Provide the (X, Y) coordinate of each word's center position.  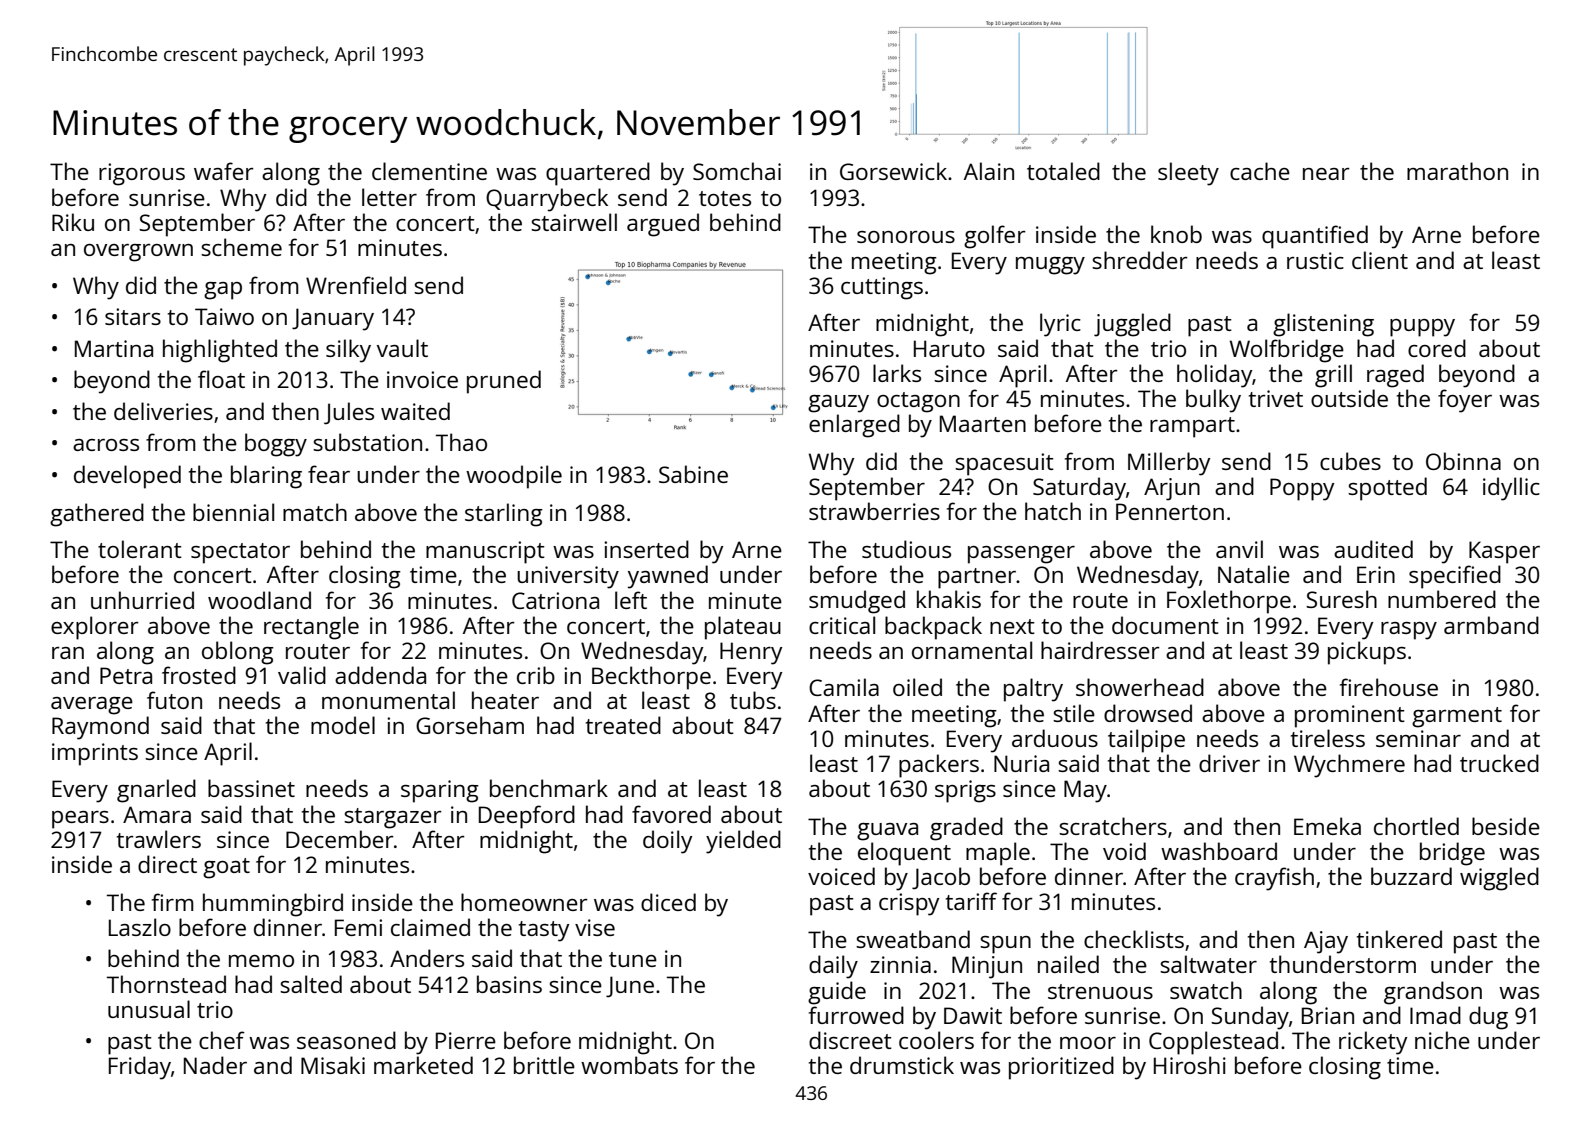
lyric (1060, 325)
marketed (423, 1065)
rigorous (142, 174)
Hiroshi (1190, 1065)
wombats (629, 1065)
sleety (1188, 174)
